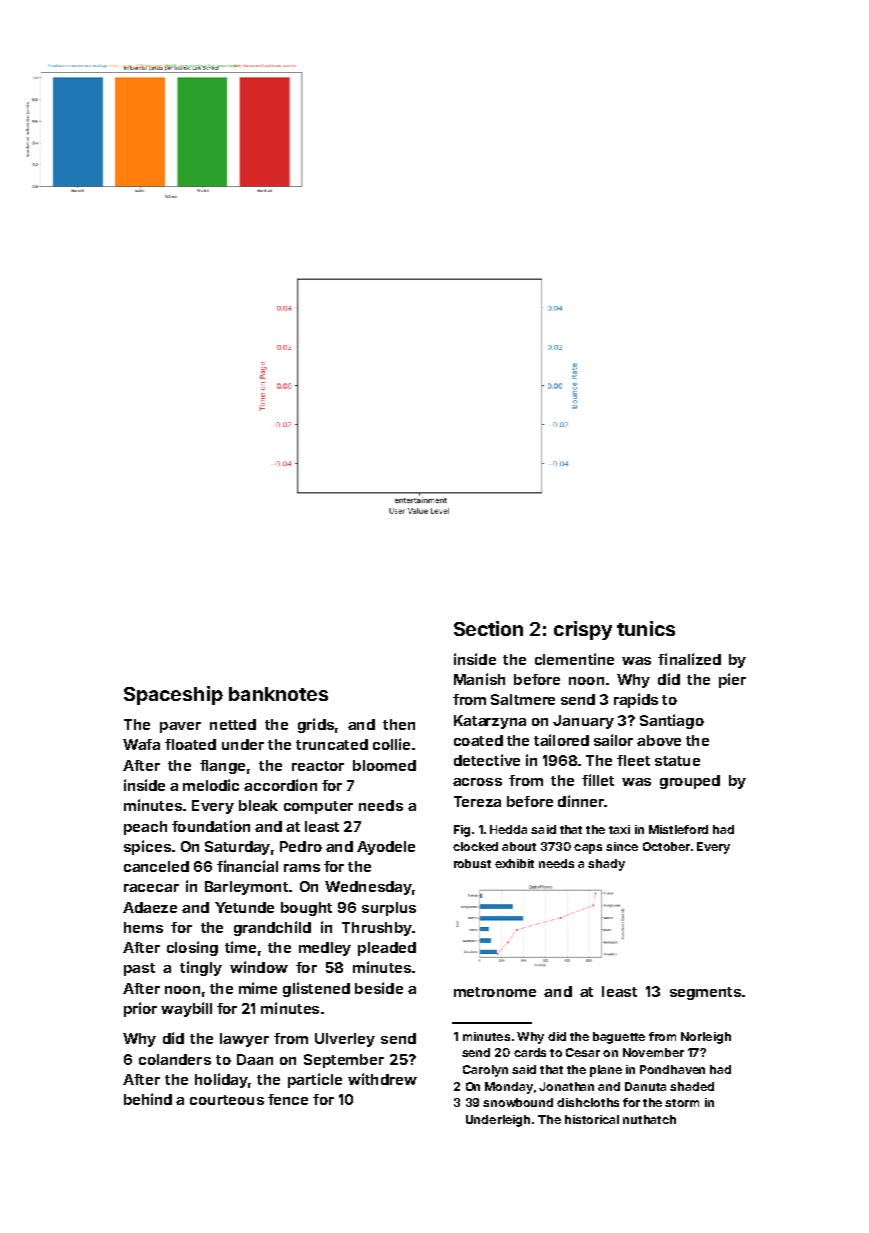 The height and width of the image is (1233, 869). I want to click on Ayodele, so click(386, 848).
